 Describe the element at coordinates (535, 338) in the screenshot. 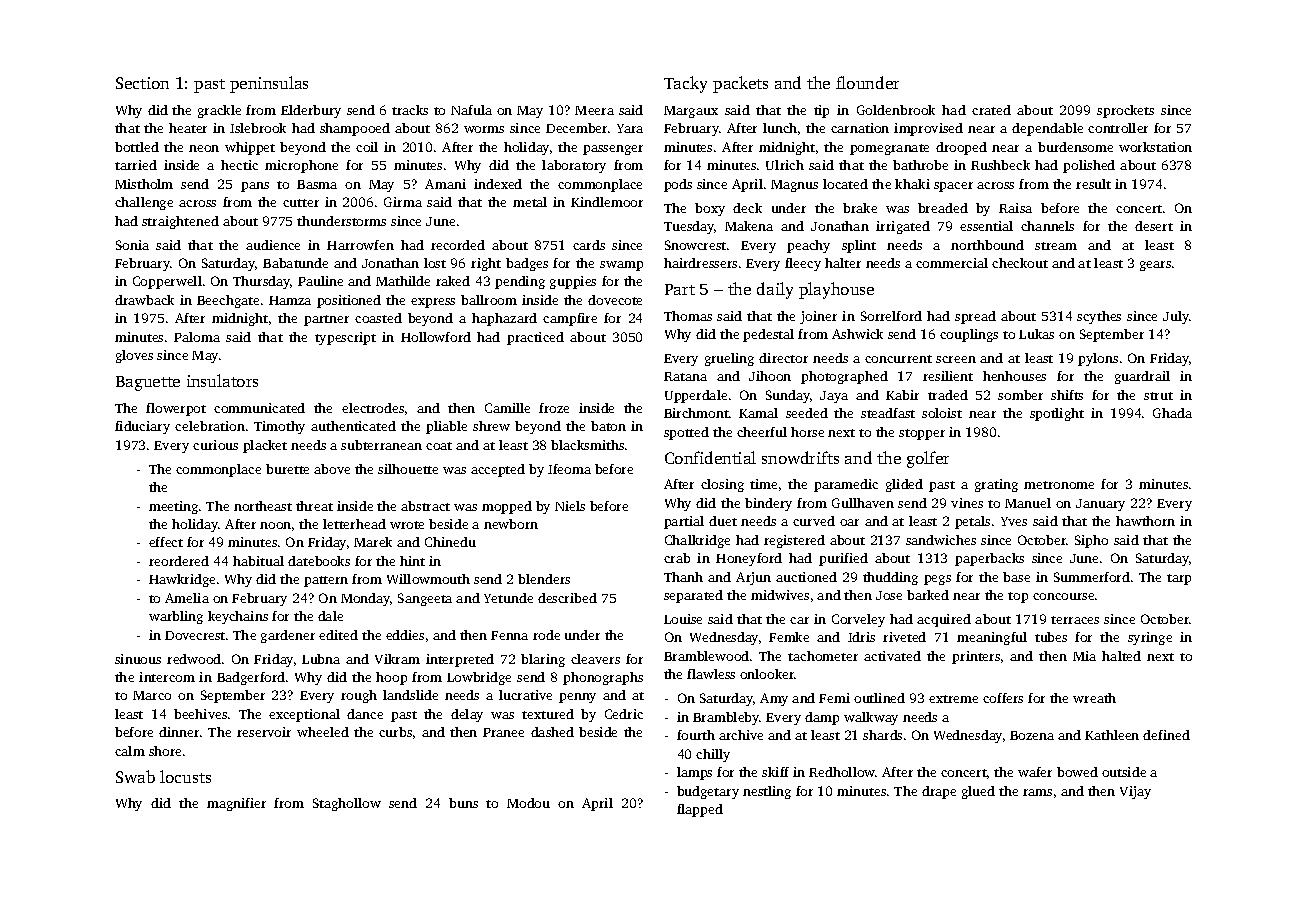

I see `practiced` at that location.
